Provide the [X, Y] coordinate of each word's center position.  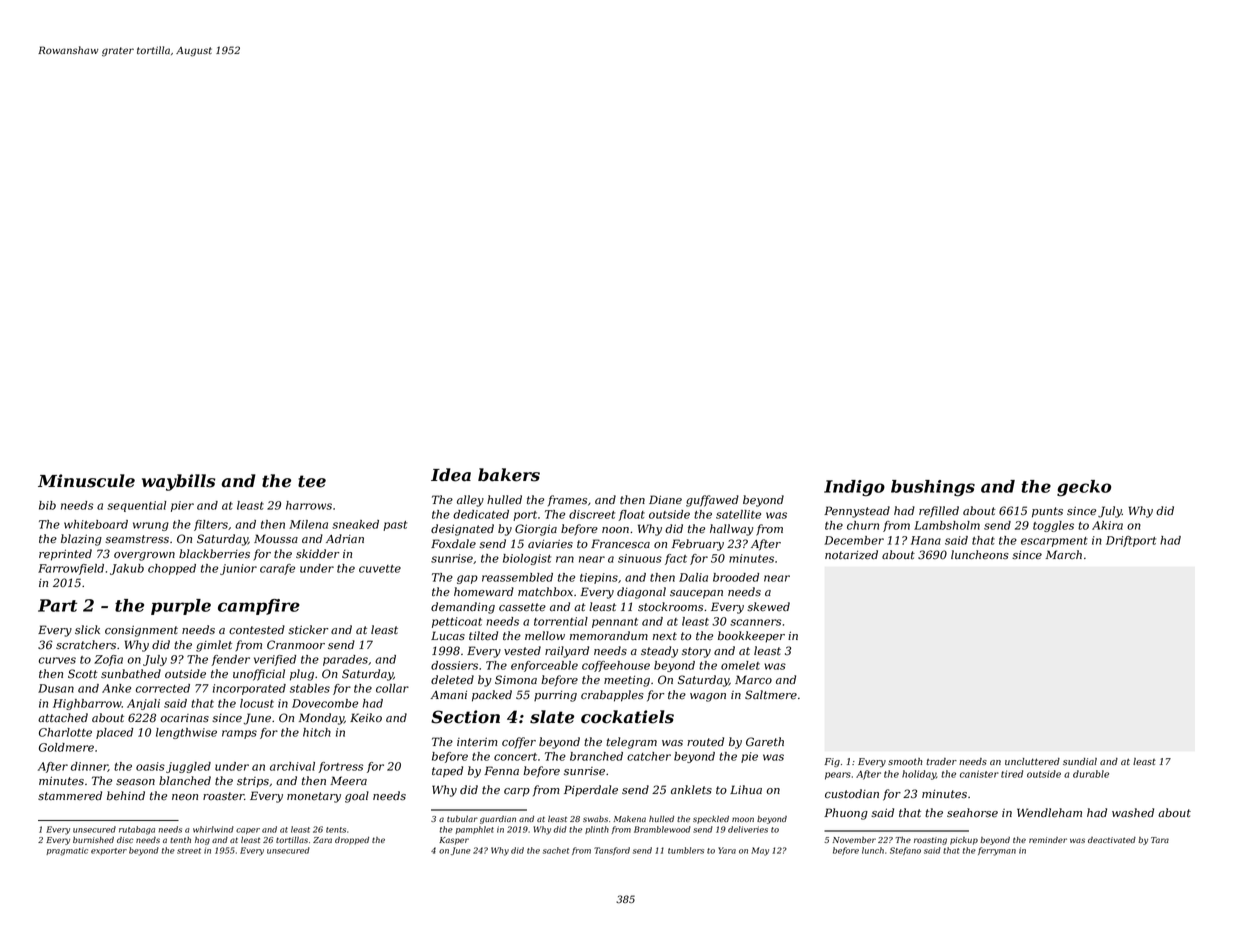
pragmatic [67, 851]
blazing [81, 540]
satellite [738, 514]
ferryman [997, 851]
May [760, 851]
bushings [933, 488]
